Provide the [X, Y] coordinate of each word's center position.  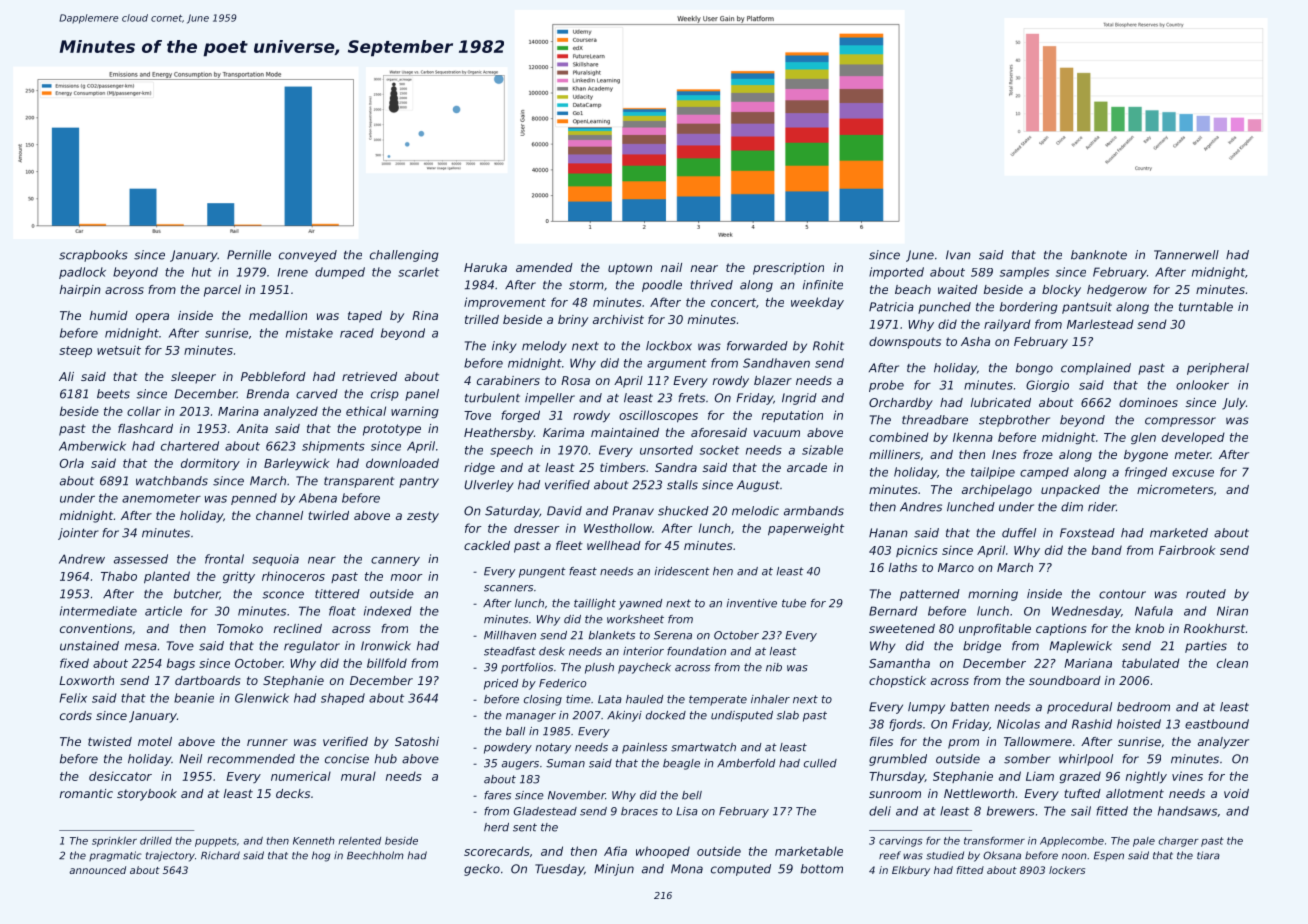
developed [1193, 438]
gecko [482, 870]
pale [1144, 842]
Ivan [958, 255]
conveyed [308, 256]
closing [543, 700]
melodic [755, 511]
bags [181, 664]
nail [671, 267]
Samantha [899, 663]
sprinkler [114, 842]
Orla [72, 463]
